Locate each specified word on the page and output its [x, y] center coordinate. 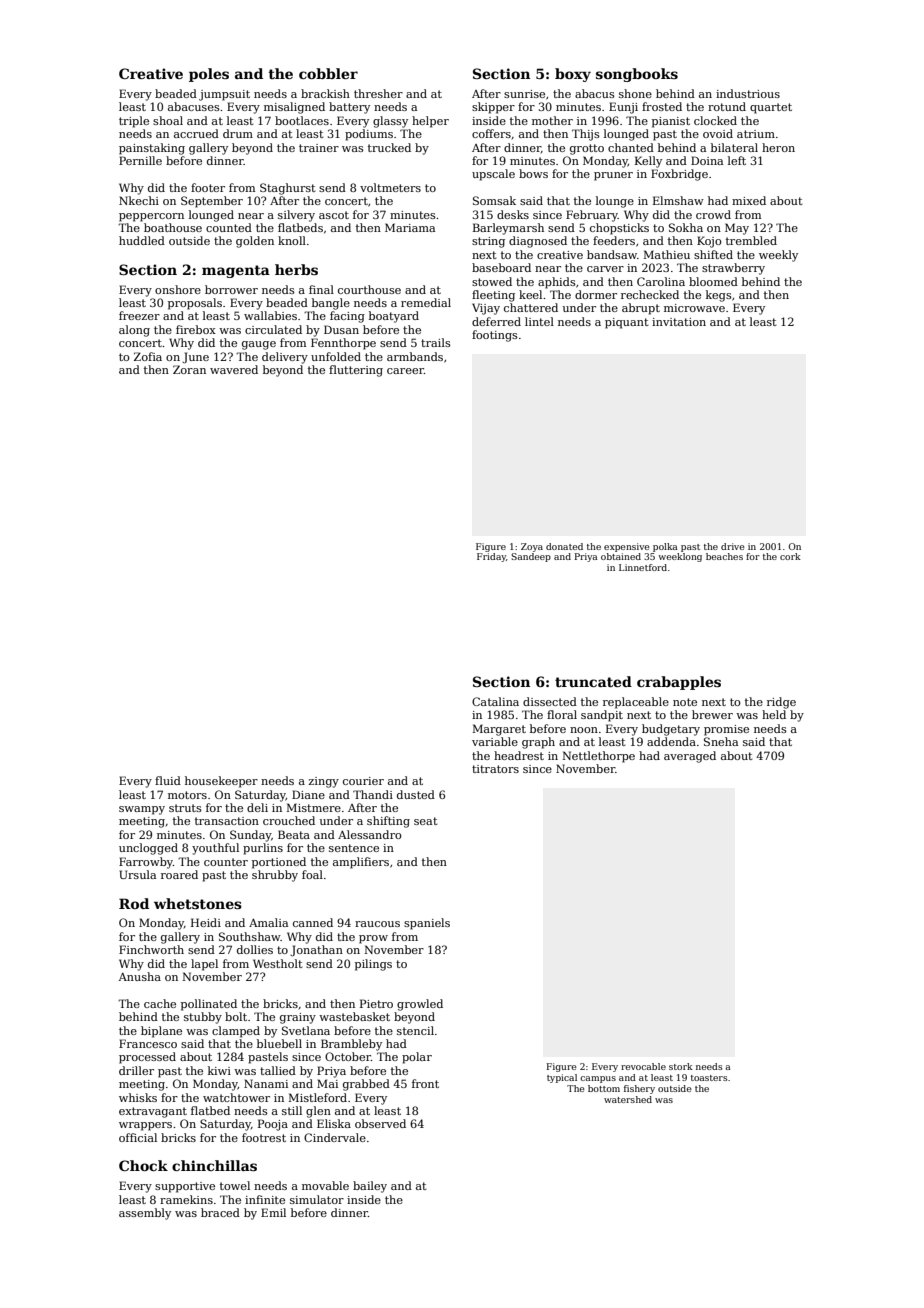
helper [430, 122]
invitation [679, 322]
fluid [168, 780]
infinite [265, 1199]
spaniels [427, 924]
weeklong [680, 557]
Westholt [278, 963]
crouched [289, 820]
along [134, 331]
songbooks [637, 75]
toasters [709, 1078]
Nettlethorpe [598, 757]
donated [564, 546]
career [405, 371]
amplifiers [361, 863]
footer [208, 187]
